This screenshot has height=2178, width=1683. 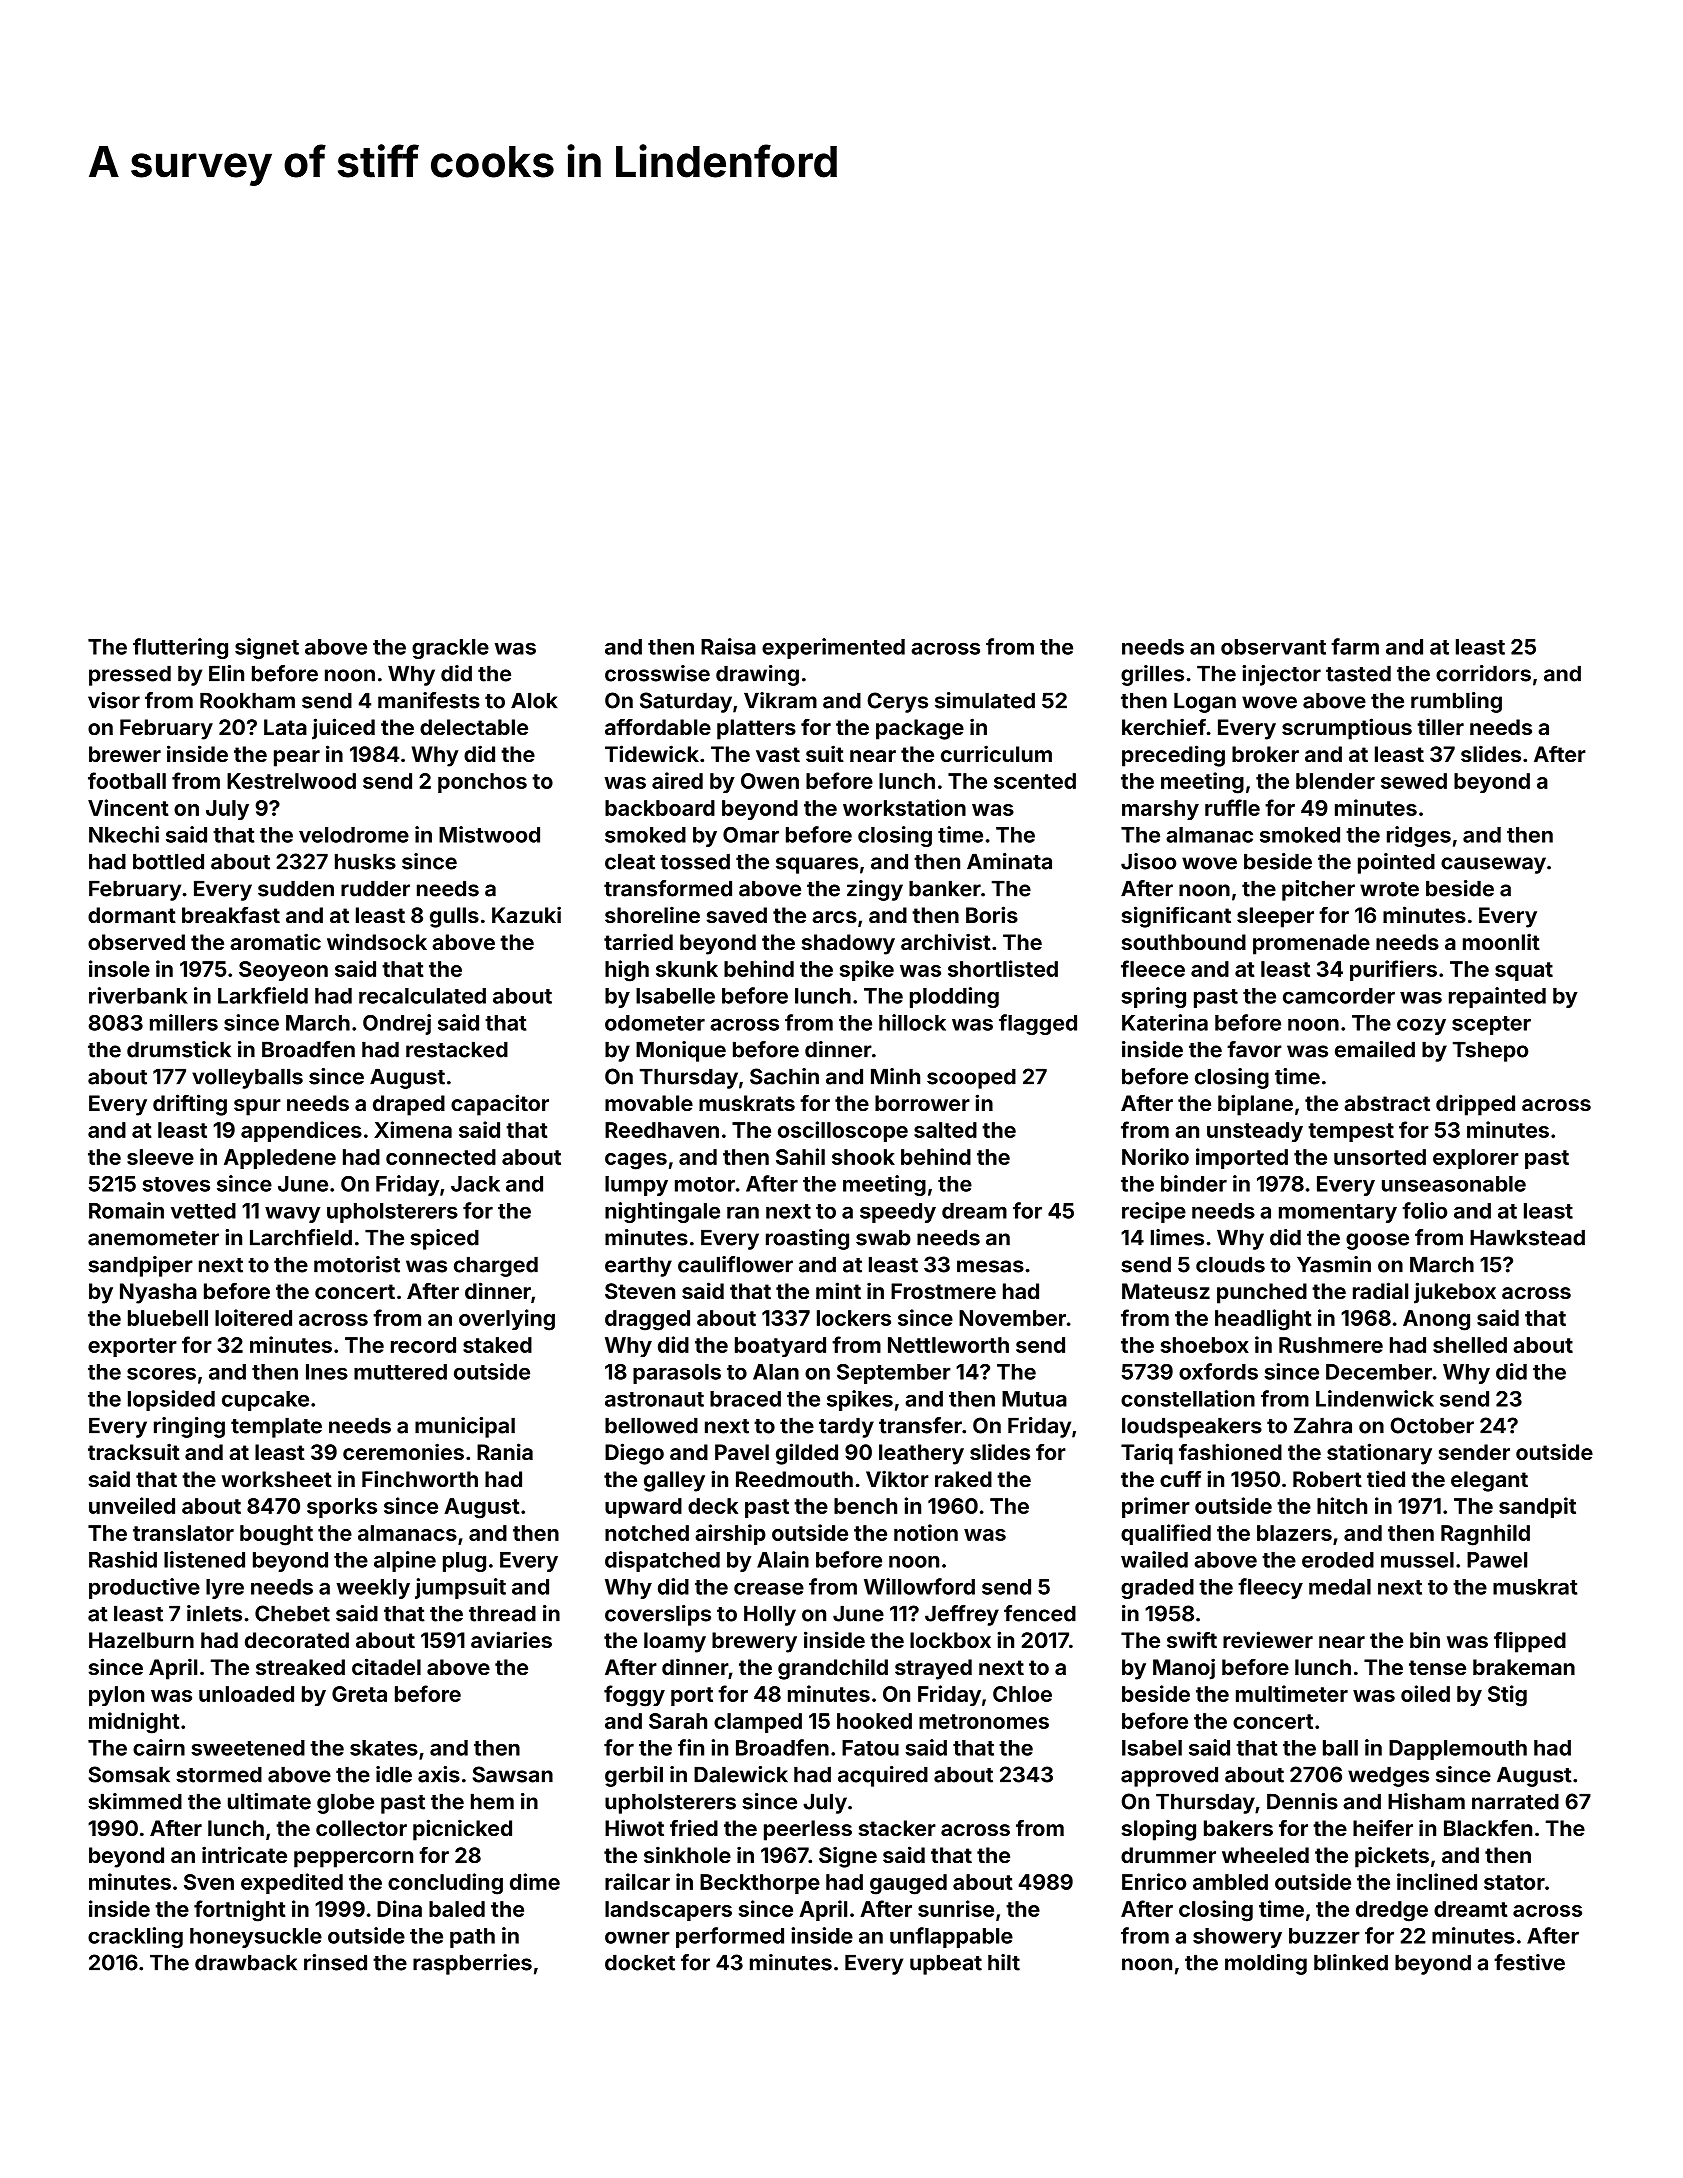 What do you see at coordinates (1529, 1962) in the screenshot?
I see `festive` at bounding box center [1529, 1962].
